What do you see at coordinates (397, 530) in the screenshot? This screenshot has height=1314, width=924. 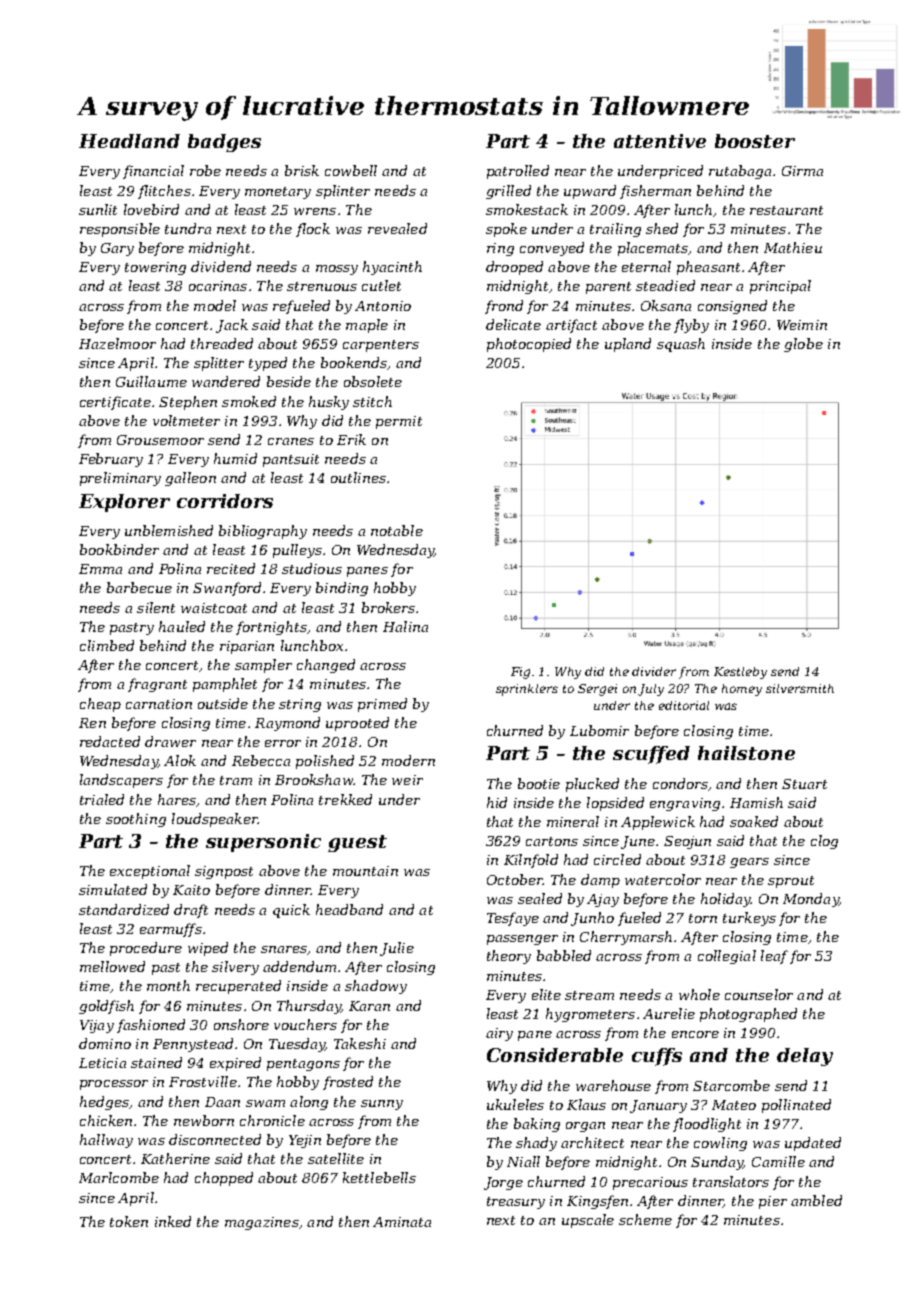 I see `notable` at bounding box center [397, 530].
